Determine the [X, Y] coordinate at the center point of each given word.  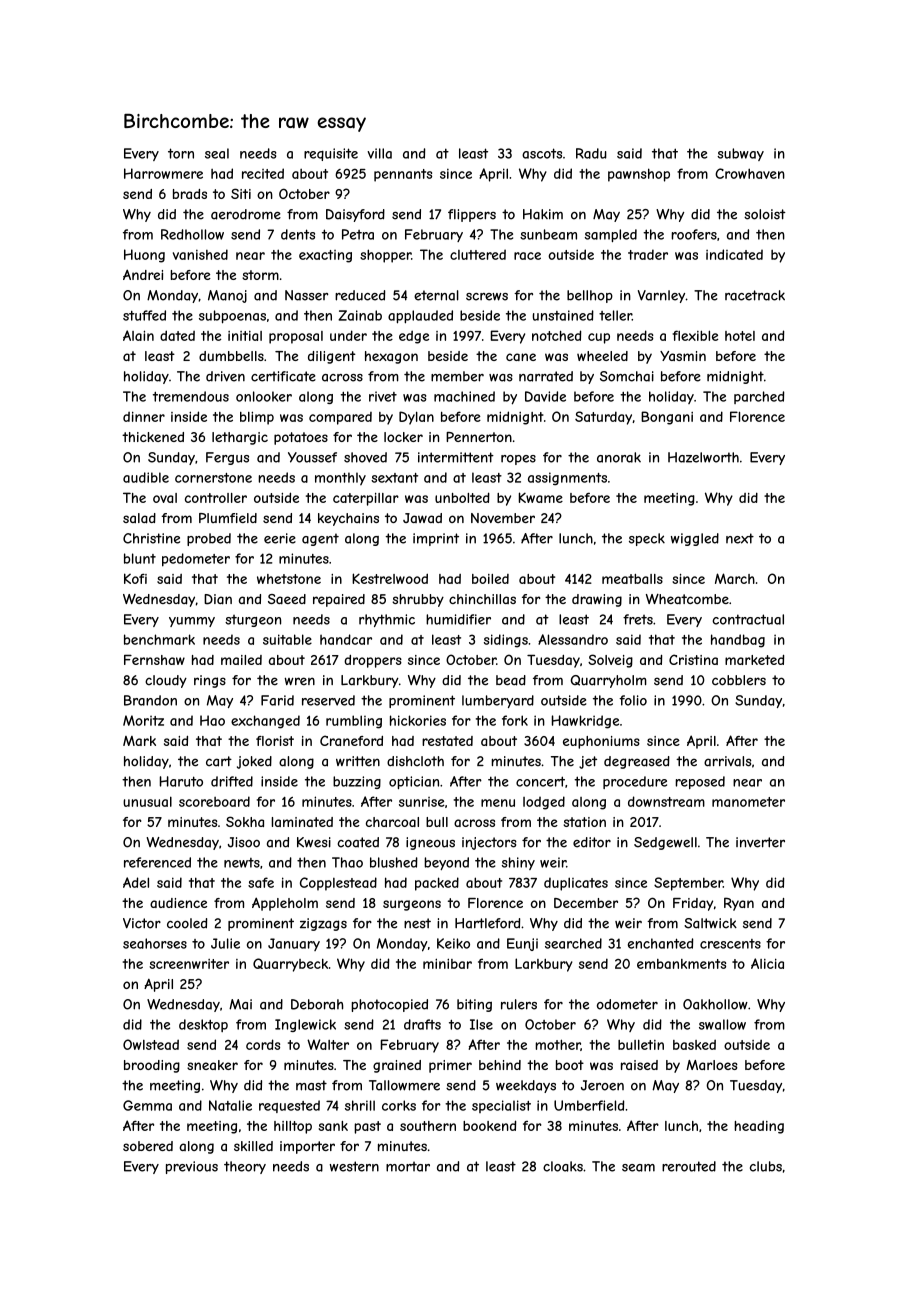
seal [217, 153]
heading [759, 1127]
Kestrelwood [390, 578]
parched [759, 397]
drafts [422, 1024]
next [740, 538]
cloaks [563, 1166]
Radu [591, 153]
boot [570, 1065]
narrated [546, 376]
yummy [192, 622]
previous [192, 1167]
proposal [296, 337]
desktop [203, 1025]
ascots [542, 153]
